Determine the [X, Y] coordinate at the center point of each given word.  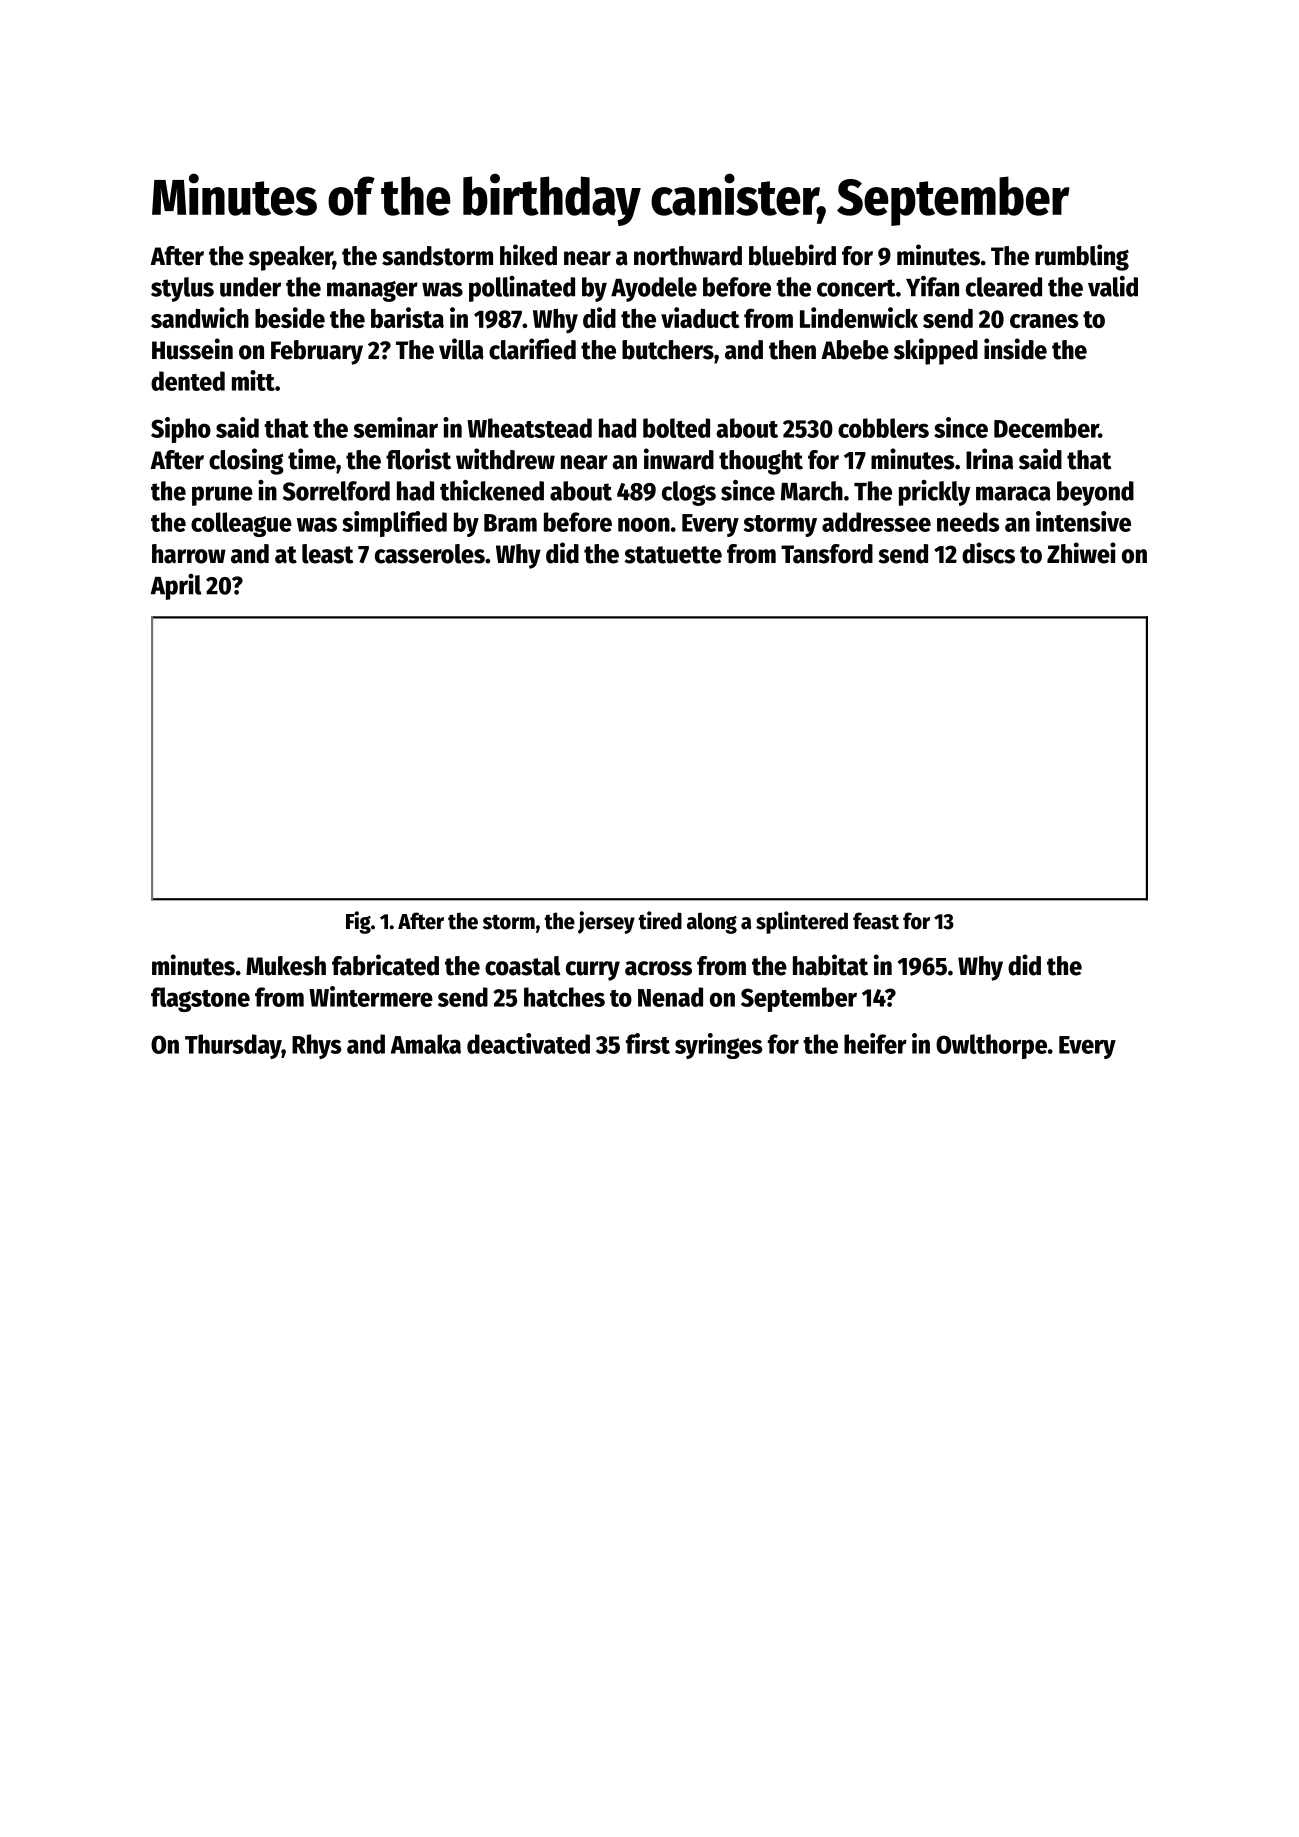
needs [968, 522]
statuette [673, 555]
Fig [358, 922]
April [176, 587]
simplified [394, 524]
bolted [676, 428]
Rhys [317, 1046]
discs [988, 553]
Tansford [827, 554]
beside [290, 317]
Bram [510, 523]
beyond [1095, 493]
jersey [606, 922]
